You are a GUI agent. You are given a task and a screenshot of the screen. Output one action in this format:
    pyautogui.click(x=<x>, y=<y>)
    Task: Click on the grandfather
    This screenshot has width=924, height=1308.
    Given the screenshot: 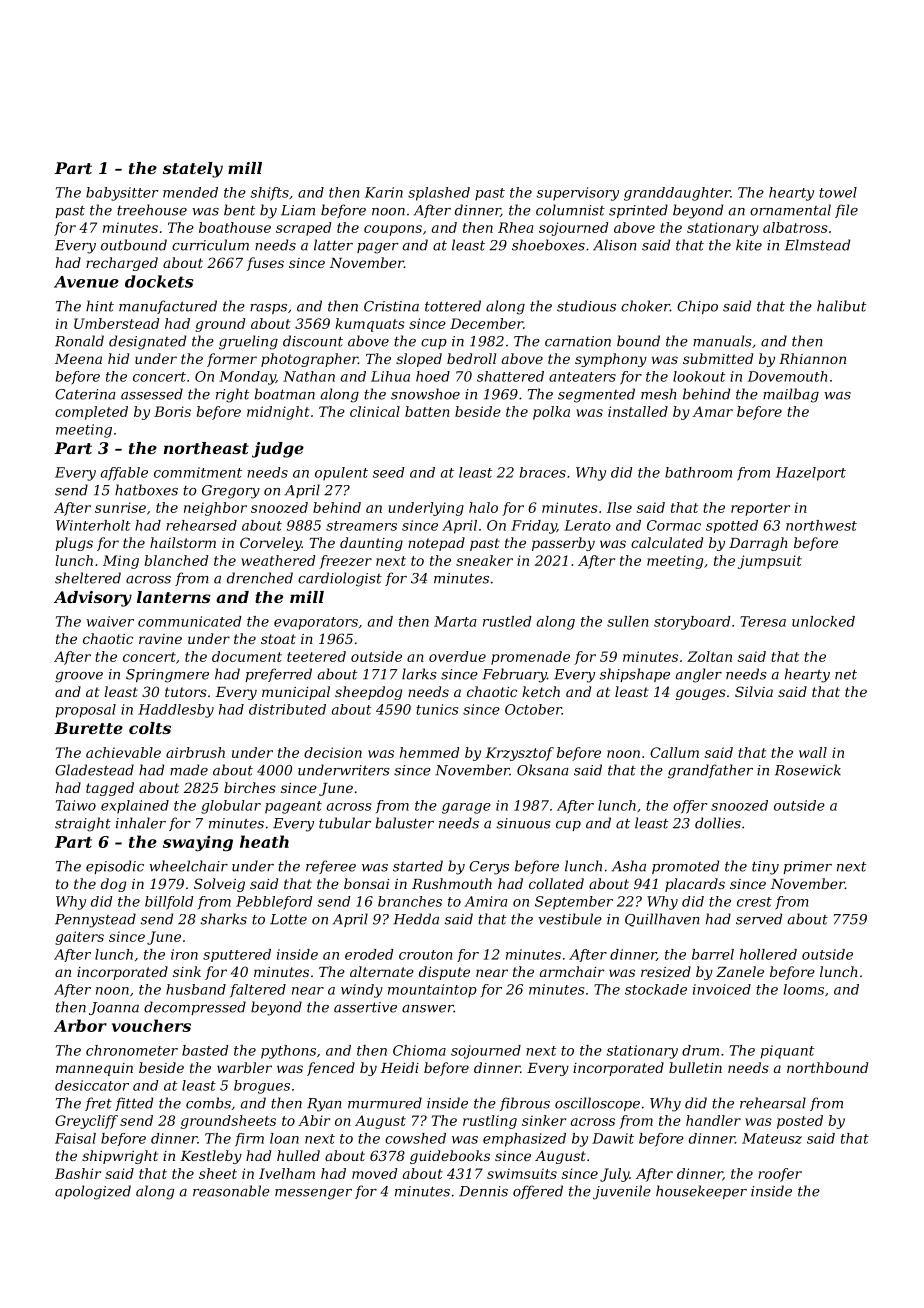 What is the action you would take?
    pyautogui.click(x=710, y=771)
